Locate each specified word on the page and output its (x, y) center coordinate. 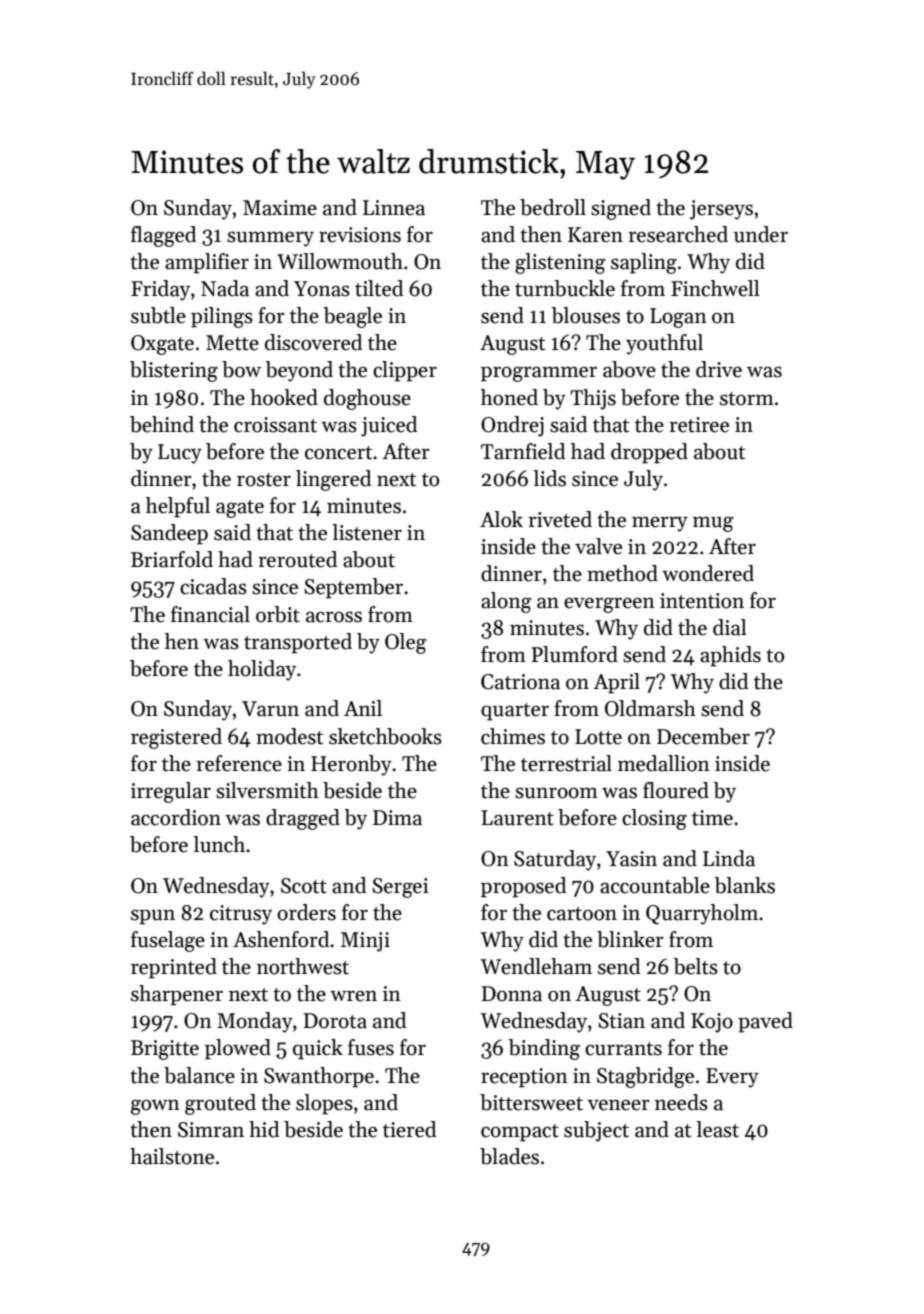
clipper (405, 371)
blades (509, 1156)
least (717, 1129)
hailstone (172, 1156)
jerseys (721, 210)
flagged (163, 236)
